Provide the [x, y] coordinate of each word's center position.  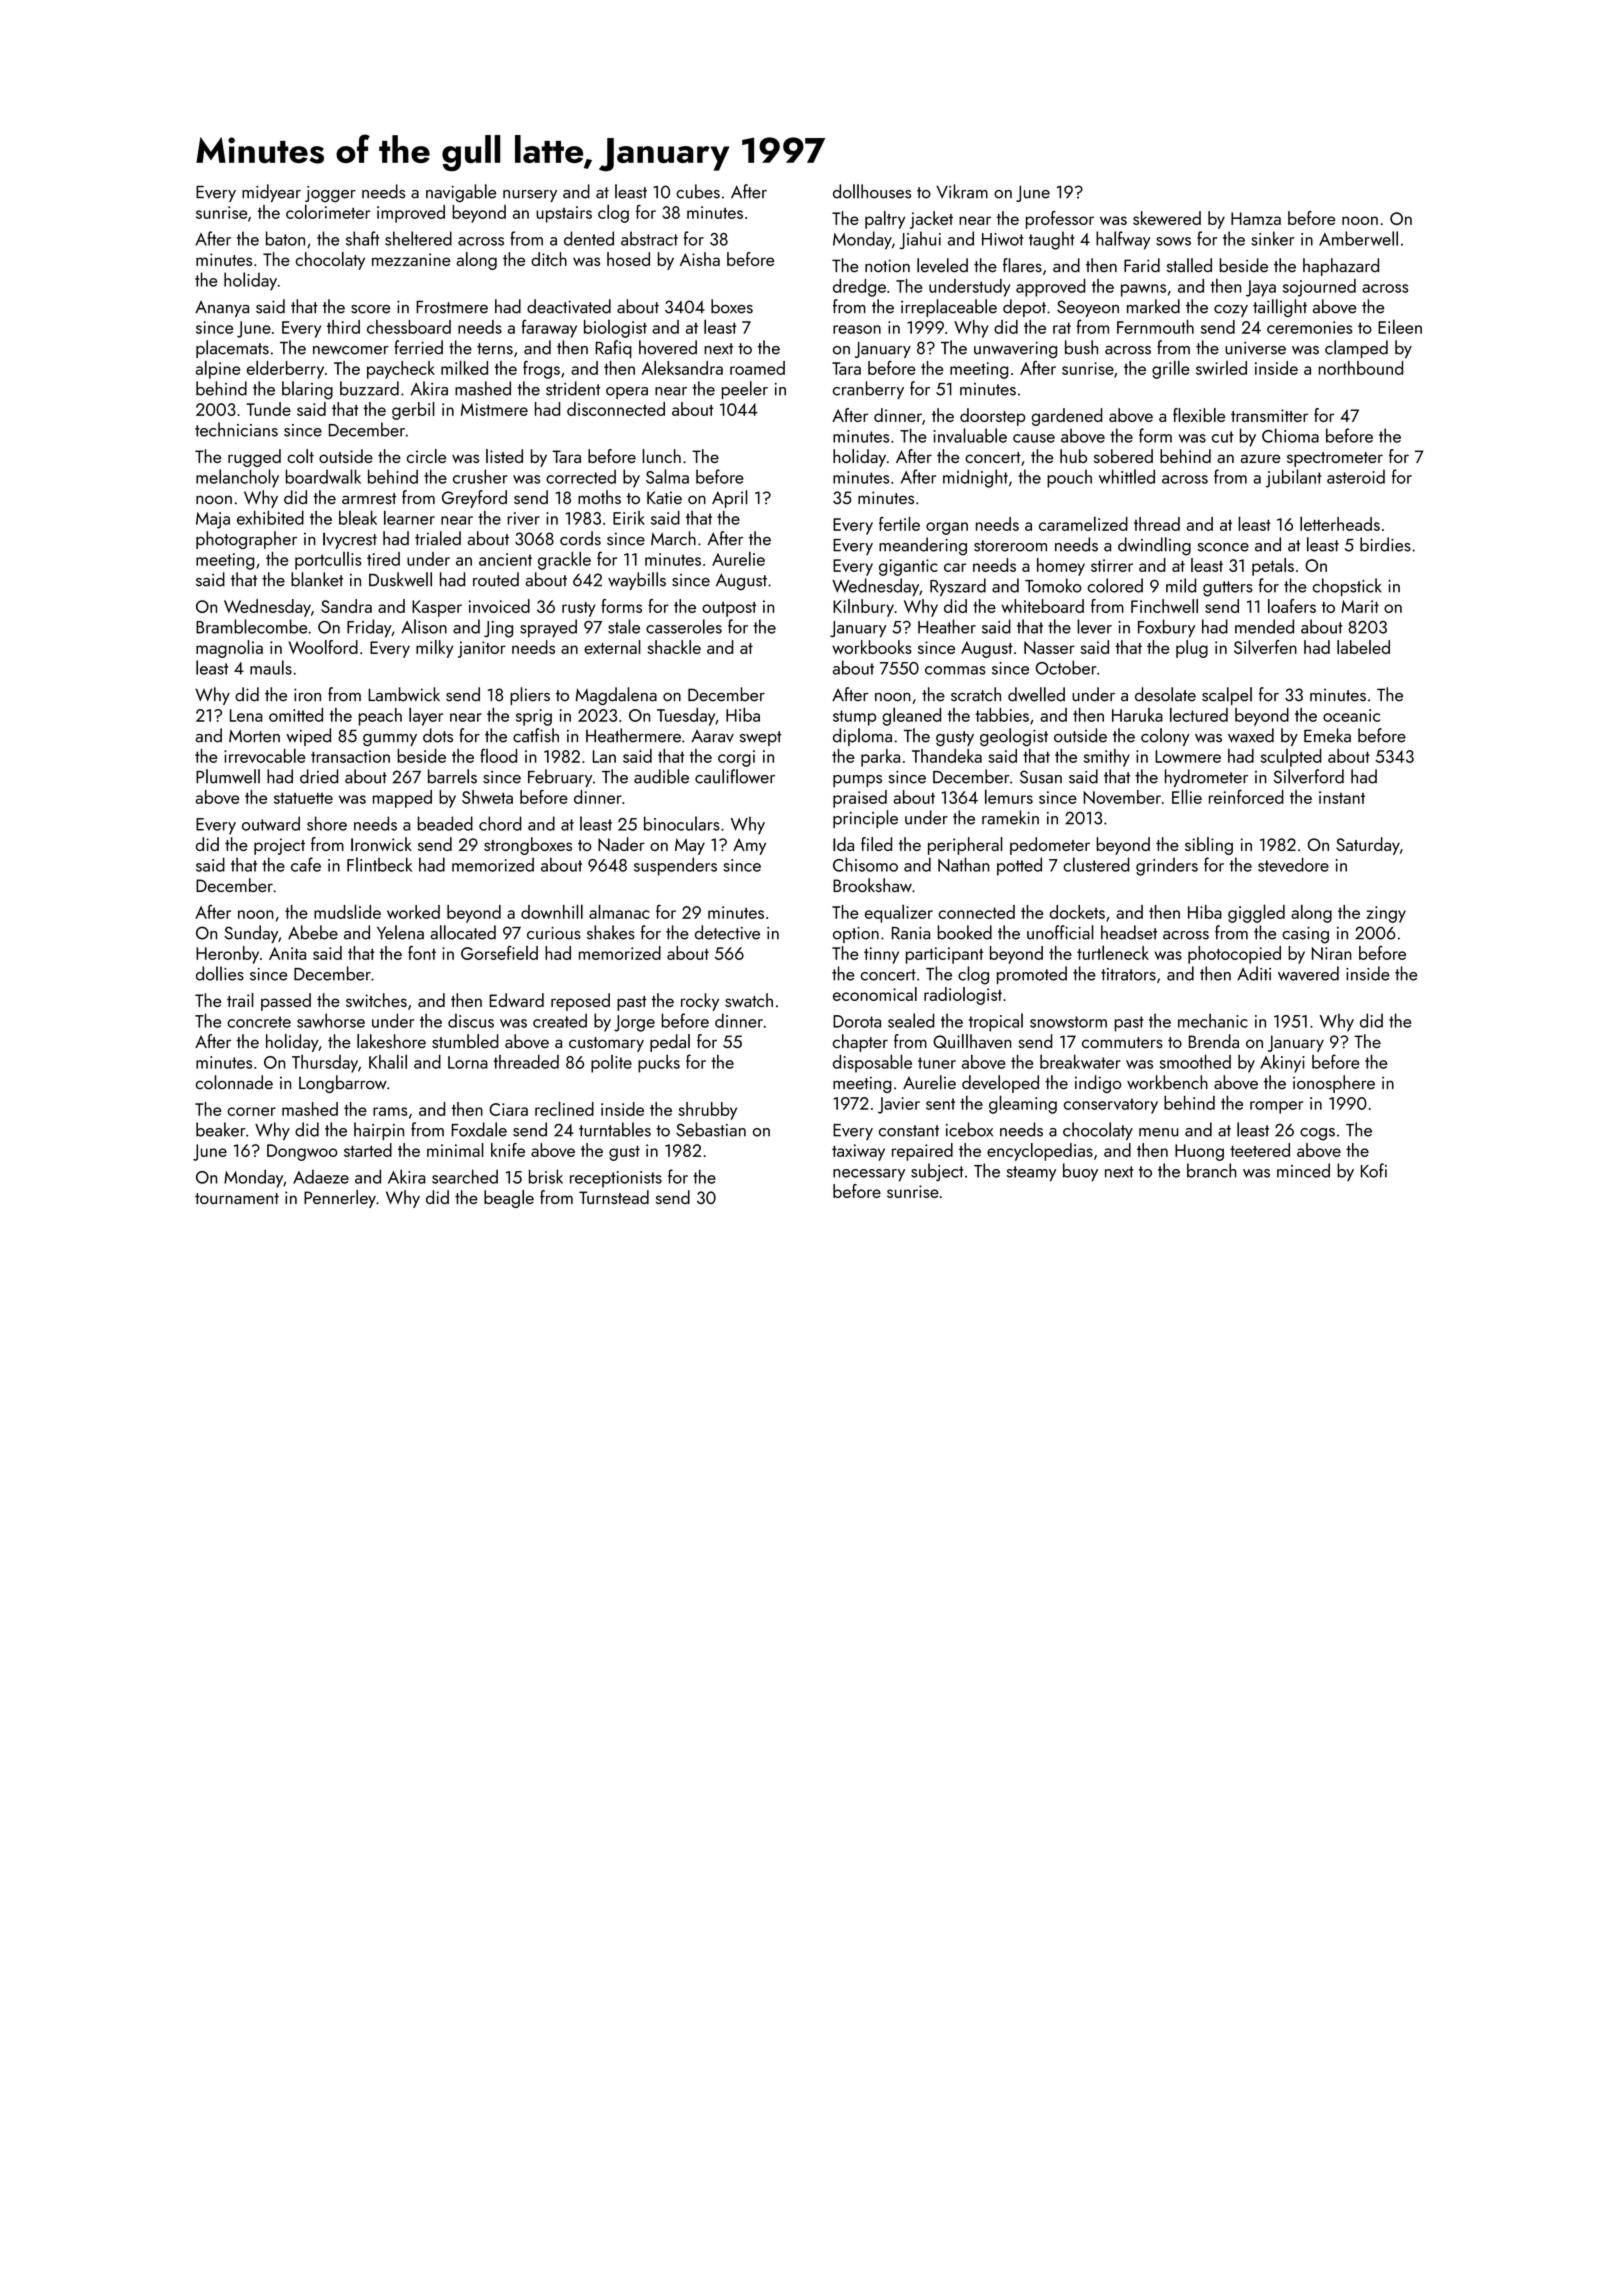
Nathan [963, 864]
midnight [975, 478]
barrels [452, 776]
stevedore [1293, 864]
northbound [1361, 368]
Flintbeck [379, 864]
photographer [246, 540]
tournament [237, 1198]
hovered [668, 347]
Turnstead [614, 1197]
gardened [1067, 417]
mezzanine [411, 259]
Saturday [1368, 846]
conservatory [1111, 1106]
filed [876, 844]
